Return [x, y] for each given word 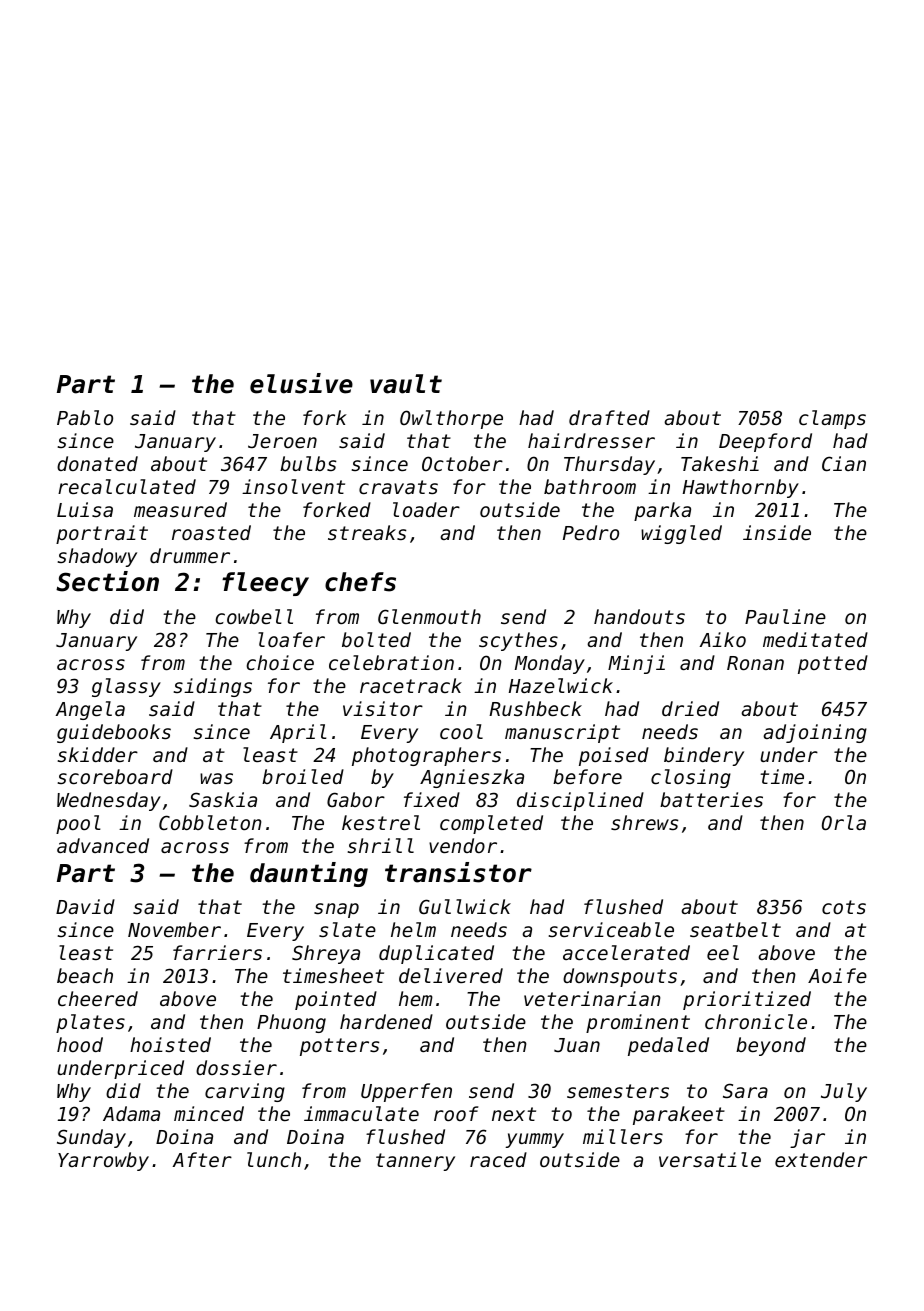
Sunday [91, 1138]
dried [690, 708]
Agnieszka [472, 778]
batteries [711, 799]
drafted [609, 417]
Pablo [85, 417]
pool [78, 824]
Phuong [291, 1023]
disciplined [580, 801]
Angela [90, 710]
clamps [832, 419]
